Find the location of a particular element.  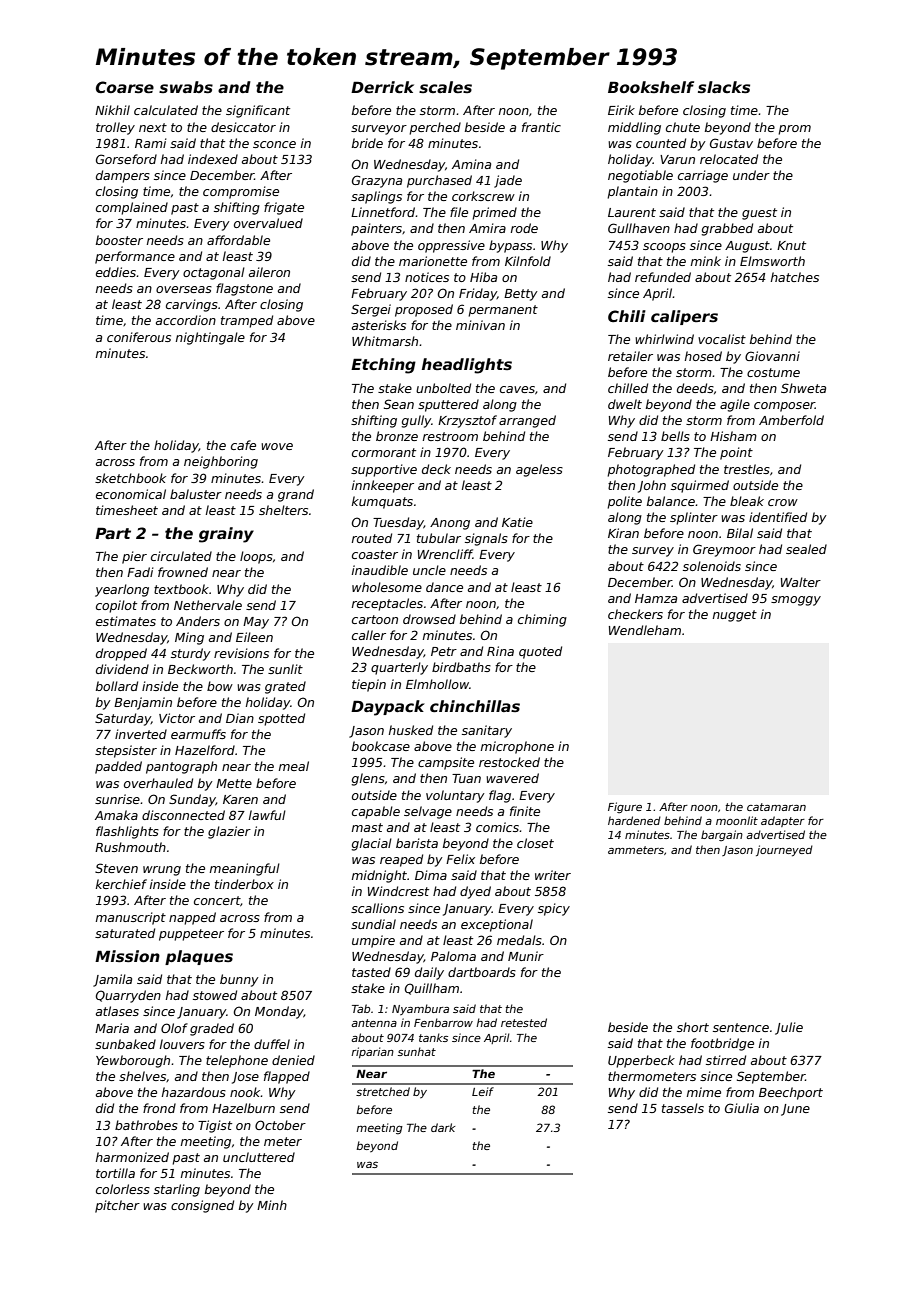

Derrick is located at coordinates (382, 87).
